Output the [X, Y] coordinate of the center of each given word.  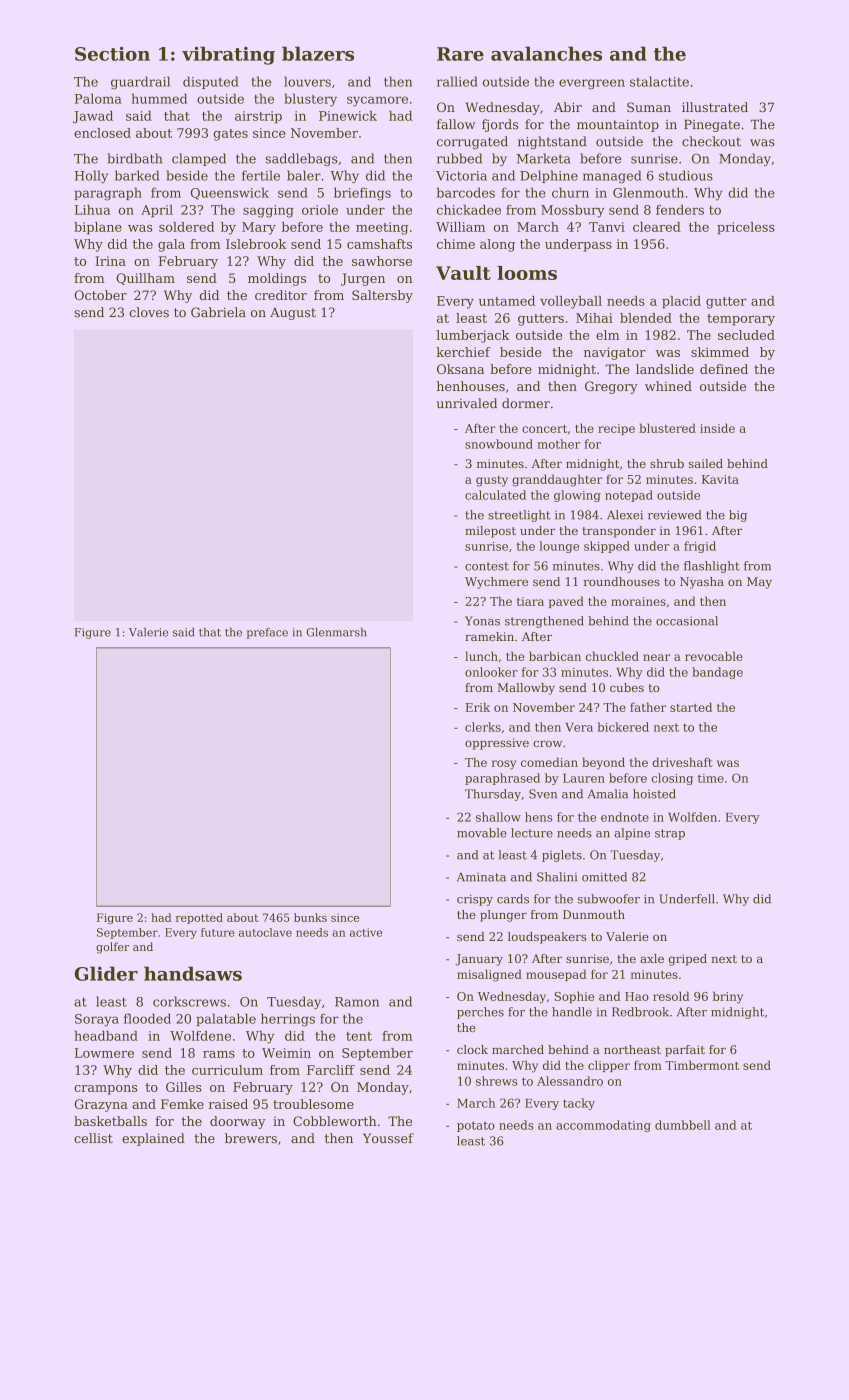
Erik [477, 707]
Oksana [460, 369]
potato [476, 1126]
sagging [268, 211]
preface [267, 633]
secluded [746, 335]
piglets [562, 856]
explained [153, 1139]
